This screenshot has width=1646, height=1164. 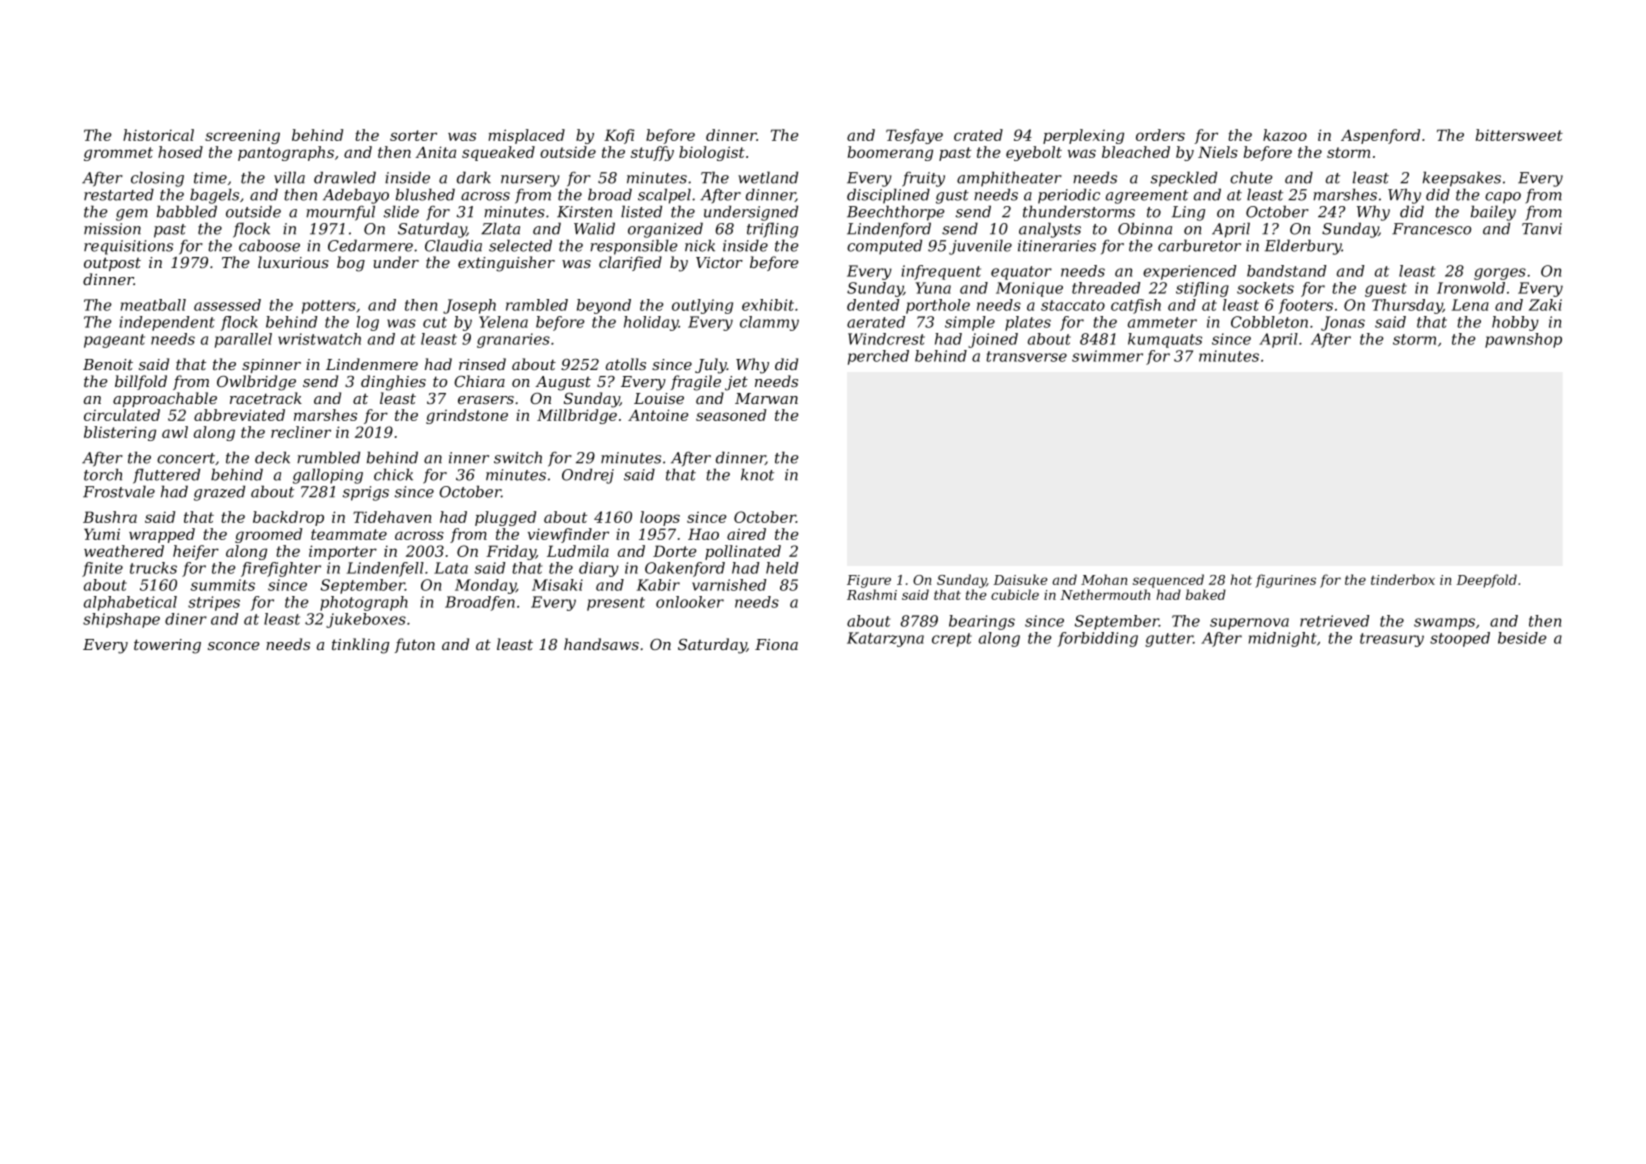 What do you see at coordinates (1249, 624) in the screenshot?
I see `supernova` at bounding box center [1249, 624].
